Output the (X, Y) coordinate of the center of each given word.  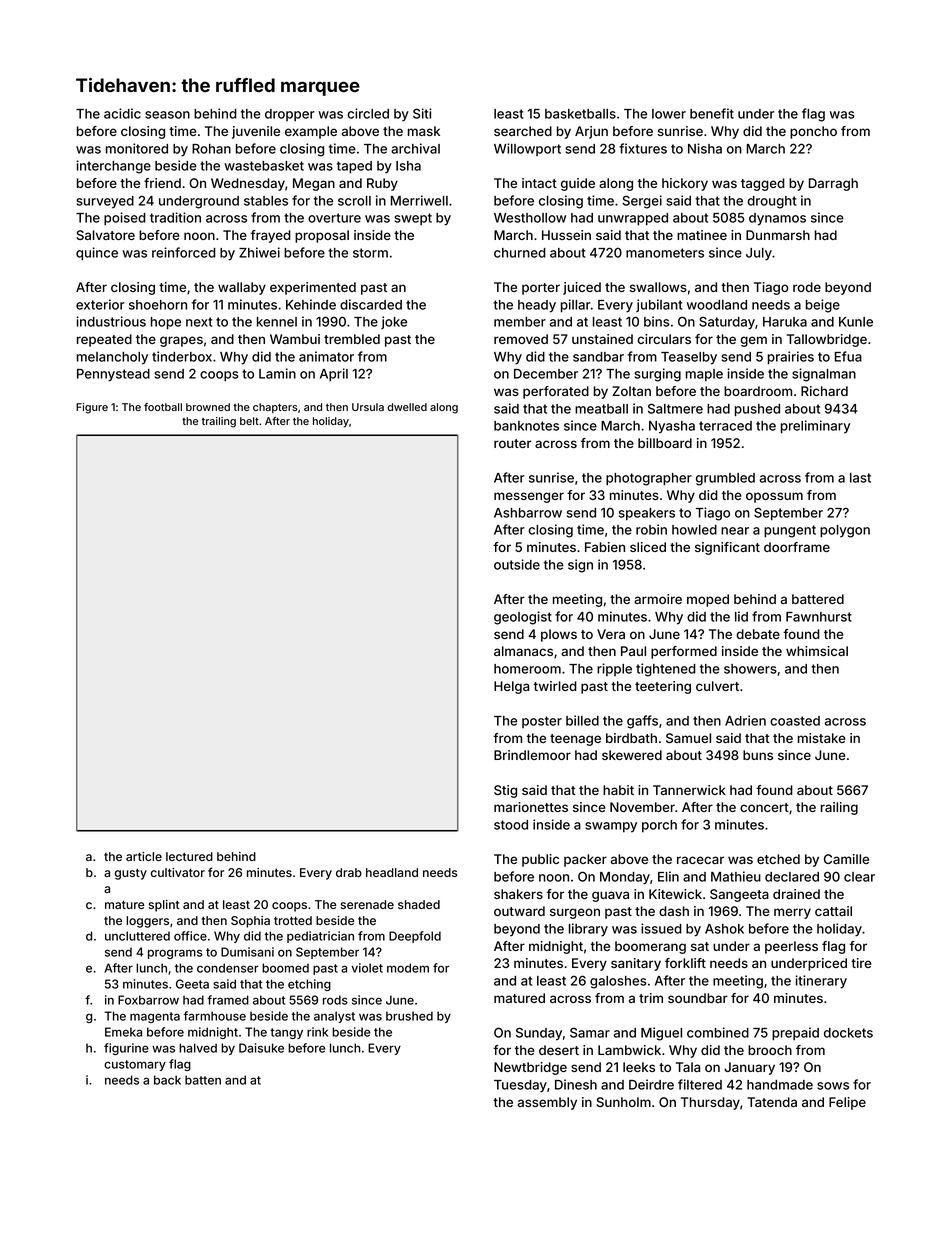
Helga (511, 687)
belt (249, 421)
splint (164, 906)
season (167, 115)
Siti (422, 113)
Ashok (724, 929)
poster (542, 722)
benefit (712, 113)
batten (203, 1080)
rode (807, 287)
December (546, 374)
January (749, 1068)
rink (317, 1032)
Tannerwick (689, 790)
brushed (409, 1016)
